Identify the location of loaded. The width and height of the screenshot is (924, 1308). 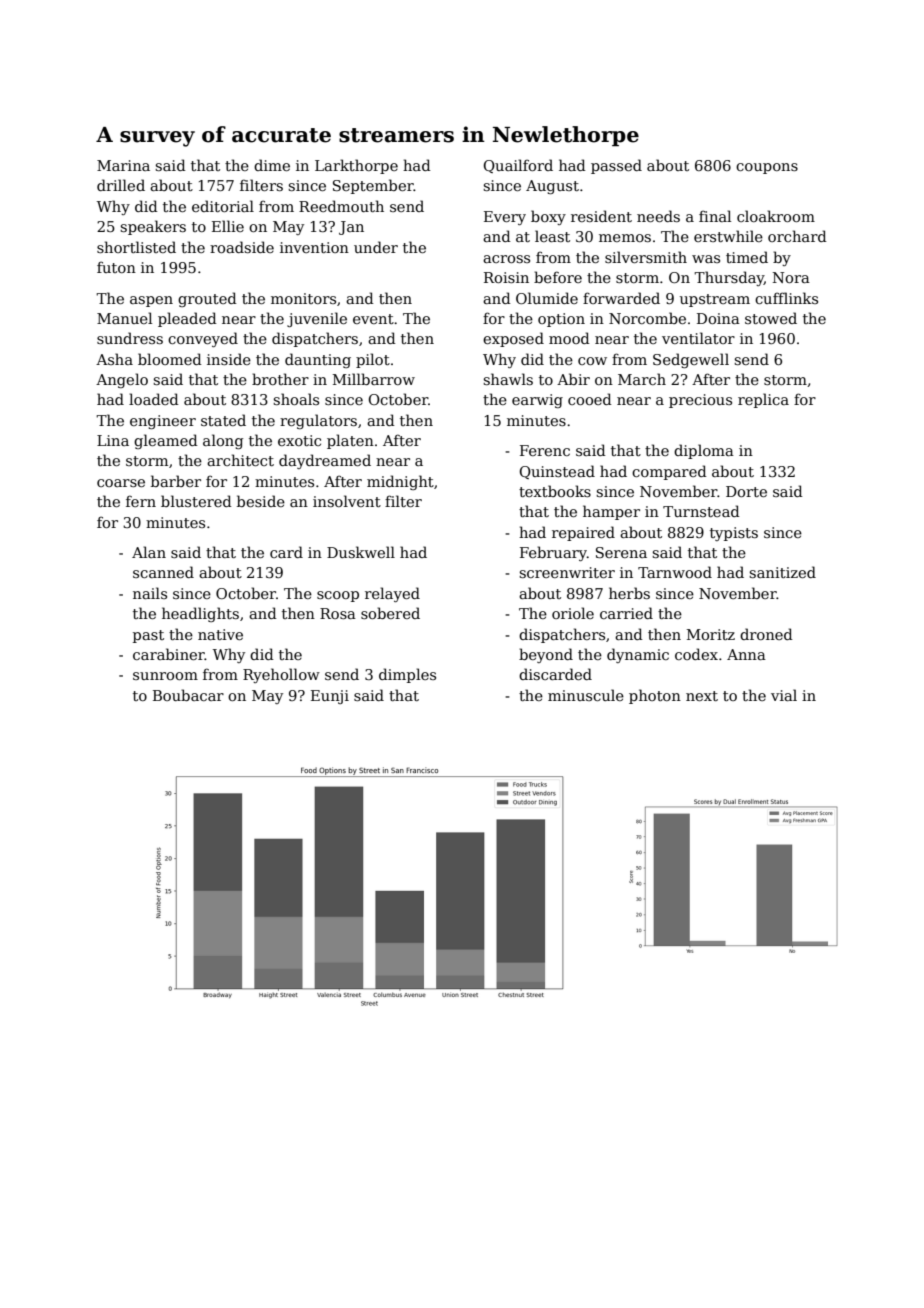
(154, 399).
